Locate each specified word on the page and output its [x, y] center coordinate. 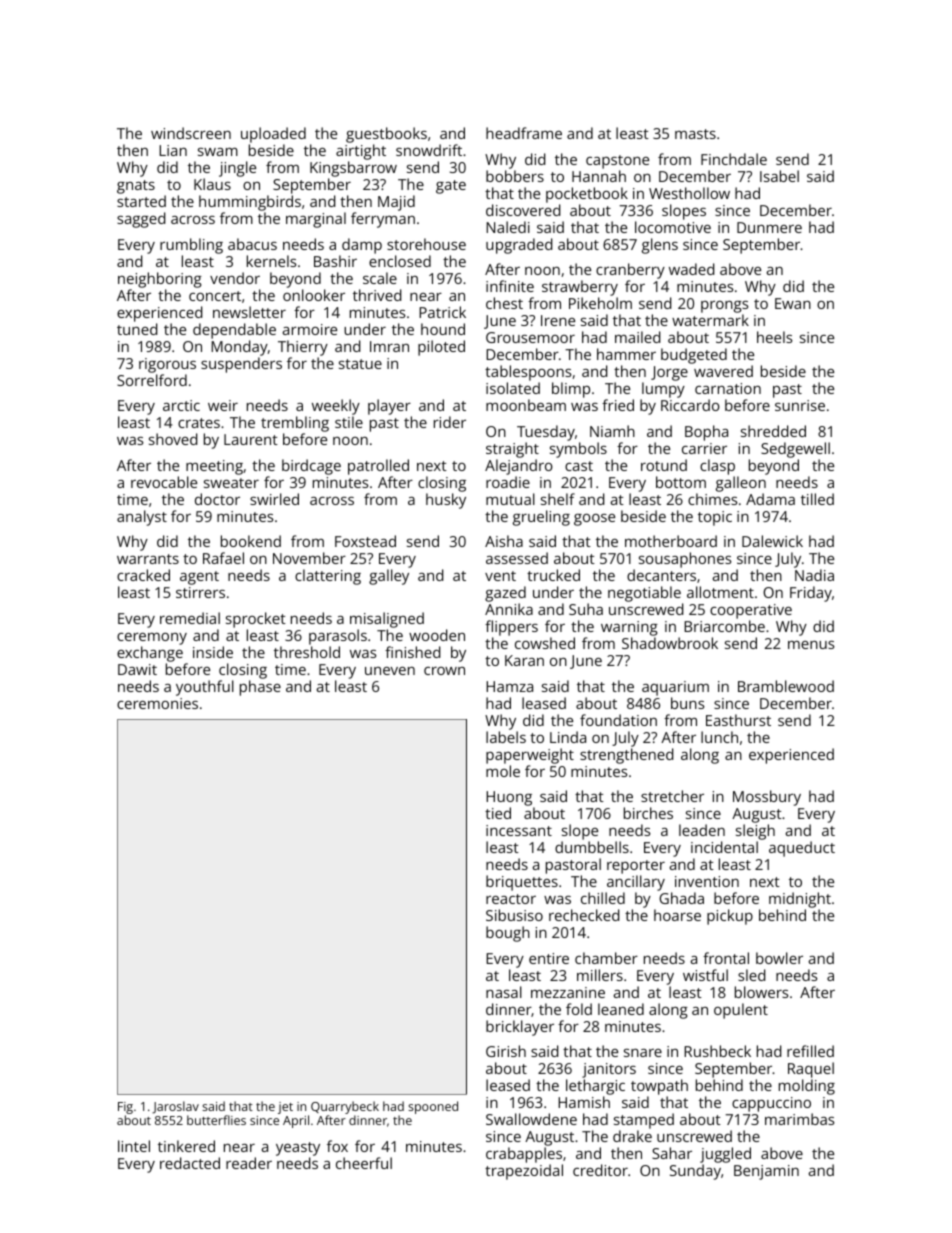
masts [695, 134]
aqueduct [802, 849]
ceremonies [157, 703]
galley [389, 577]
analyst [142, 518]
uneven [390, 671]
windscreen [191, 133]
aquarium [675, 688]
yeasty [298, 1149]
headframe [524, 133]
